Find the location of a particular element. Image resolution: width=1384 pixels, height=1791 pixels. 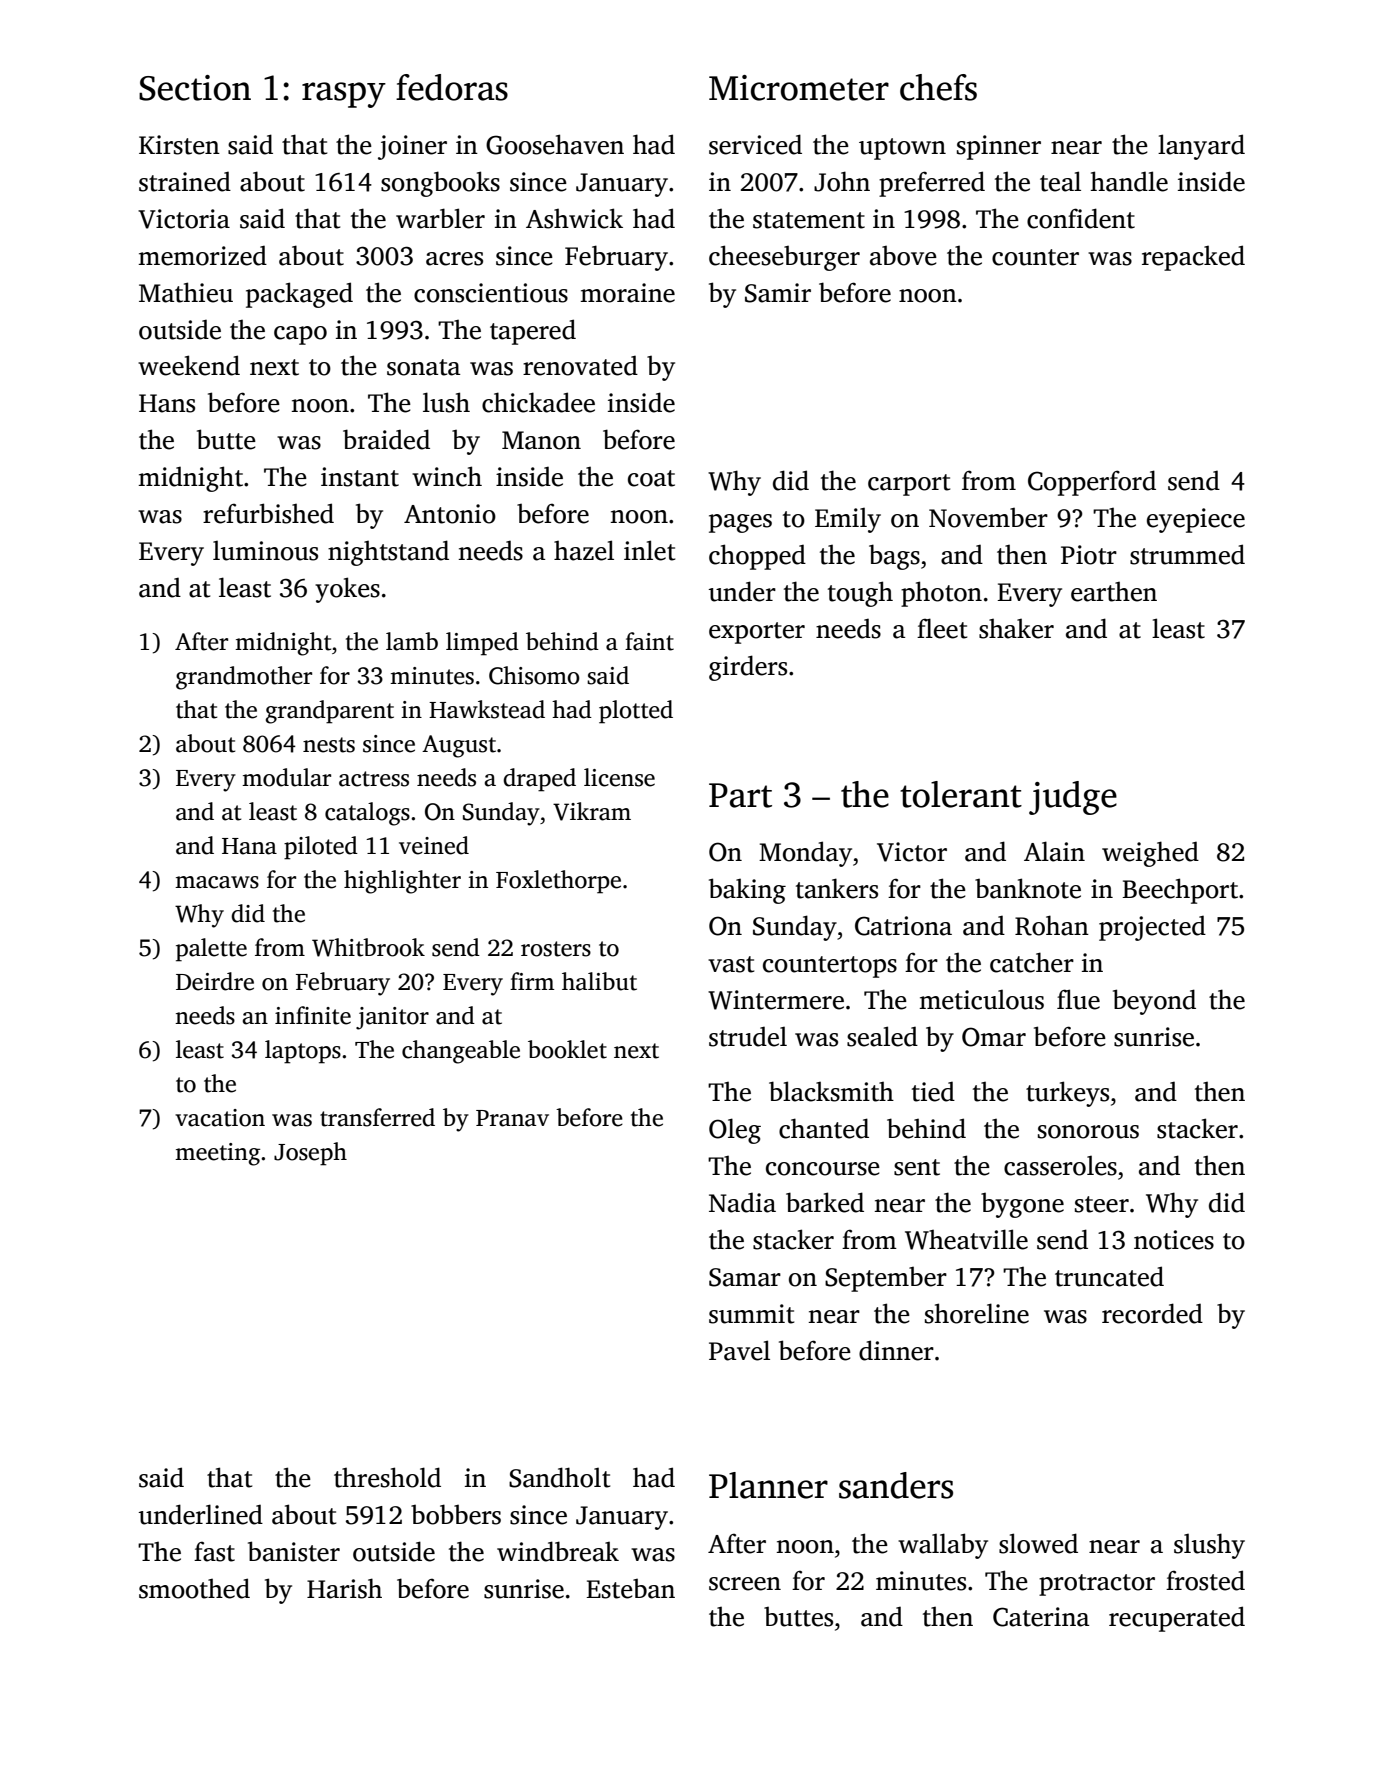

inlet is located at coordinates (649, 550).
